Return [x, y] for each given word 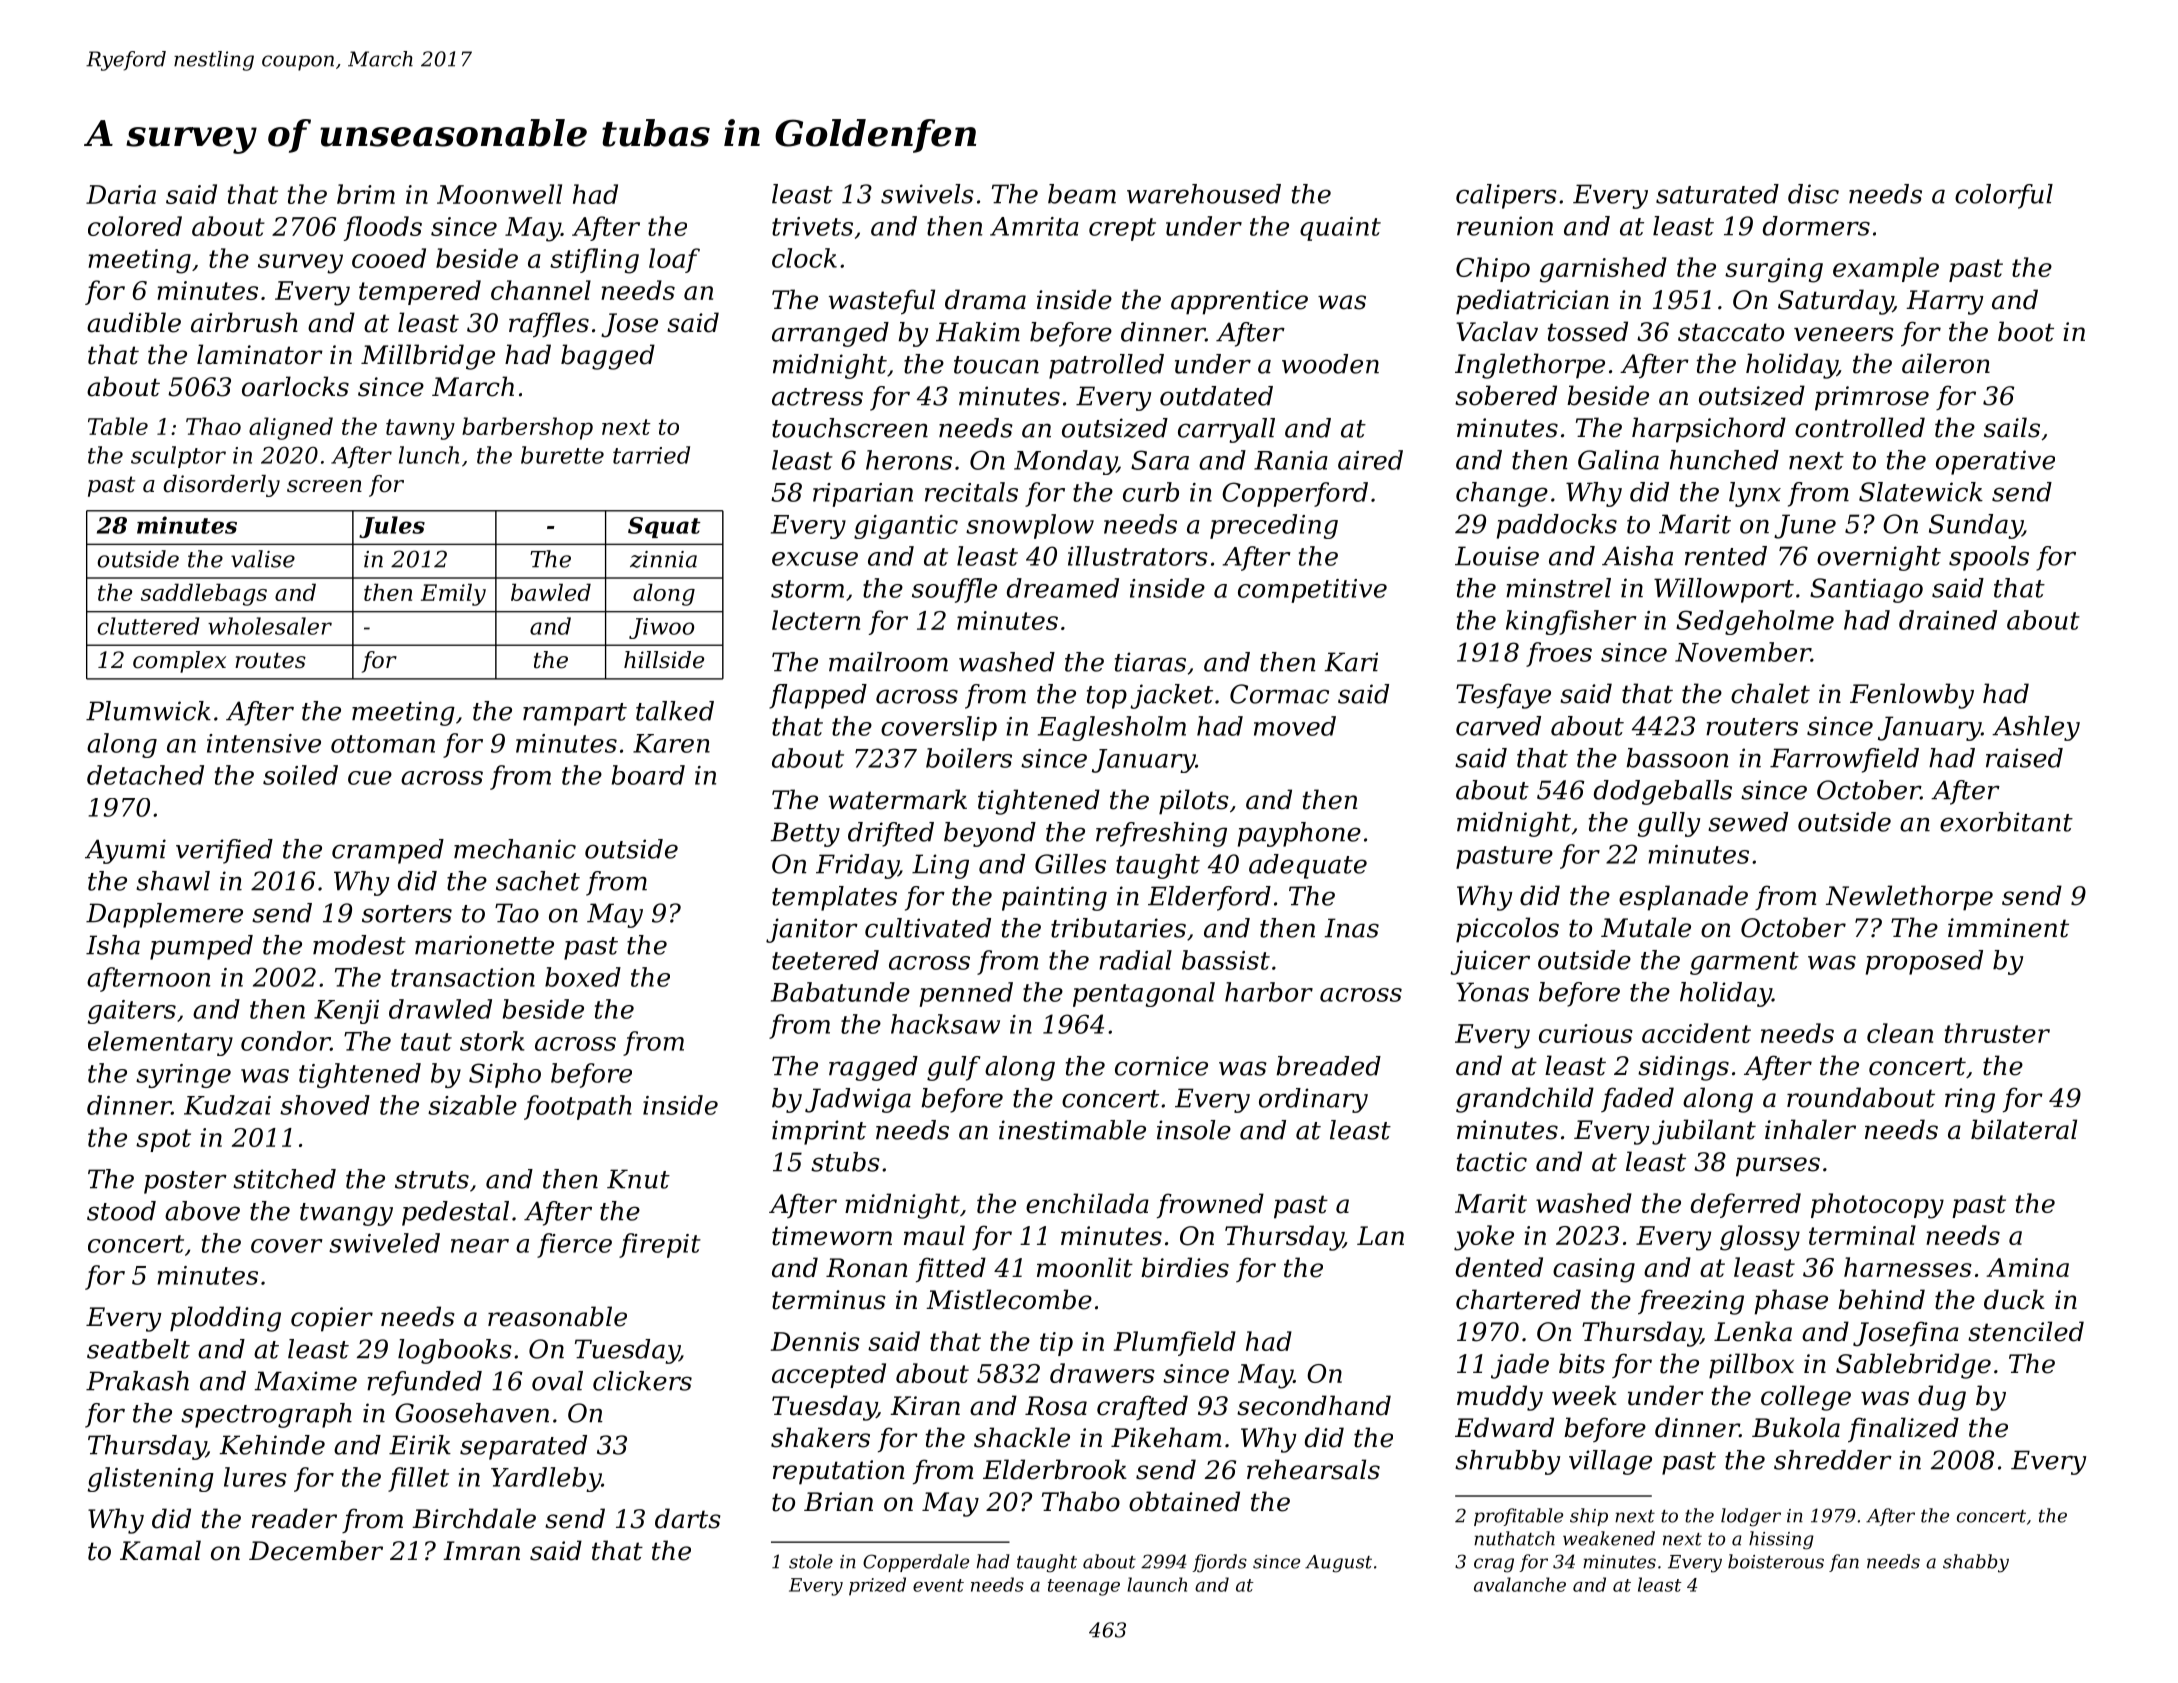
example [1886, 269]
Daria [121, 194]
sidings [1683, 1068]
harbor [1269, 992]
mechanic [515, 849]
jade [1520, 1366]
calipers [1506, 196]
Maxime [306, 1381]
